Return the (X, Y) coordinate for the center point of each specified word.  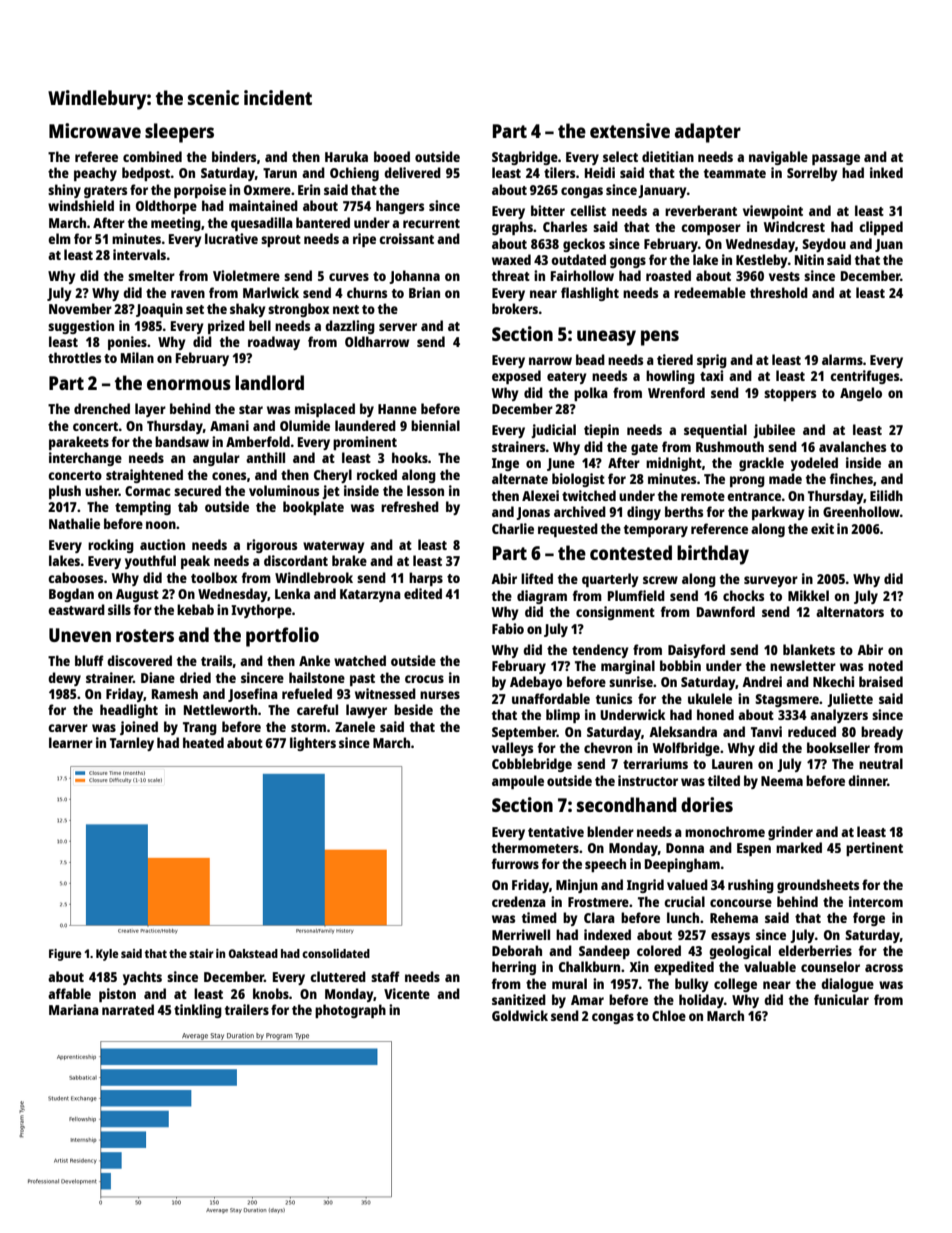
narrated (128, 1009)
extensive (630, 130)
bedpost (146, 174)
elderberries (815, 950)
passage (836, 159)
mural (569, 983)
